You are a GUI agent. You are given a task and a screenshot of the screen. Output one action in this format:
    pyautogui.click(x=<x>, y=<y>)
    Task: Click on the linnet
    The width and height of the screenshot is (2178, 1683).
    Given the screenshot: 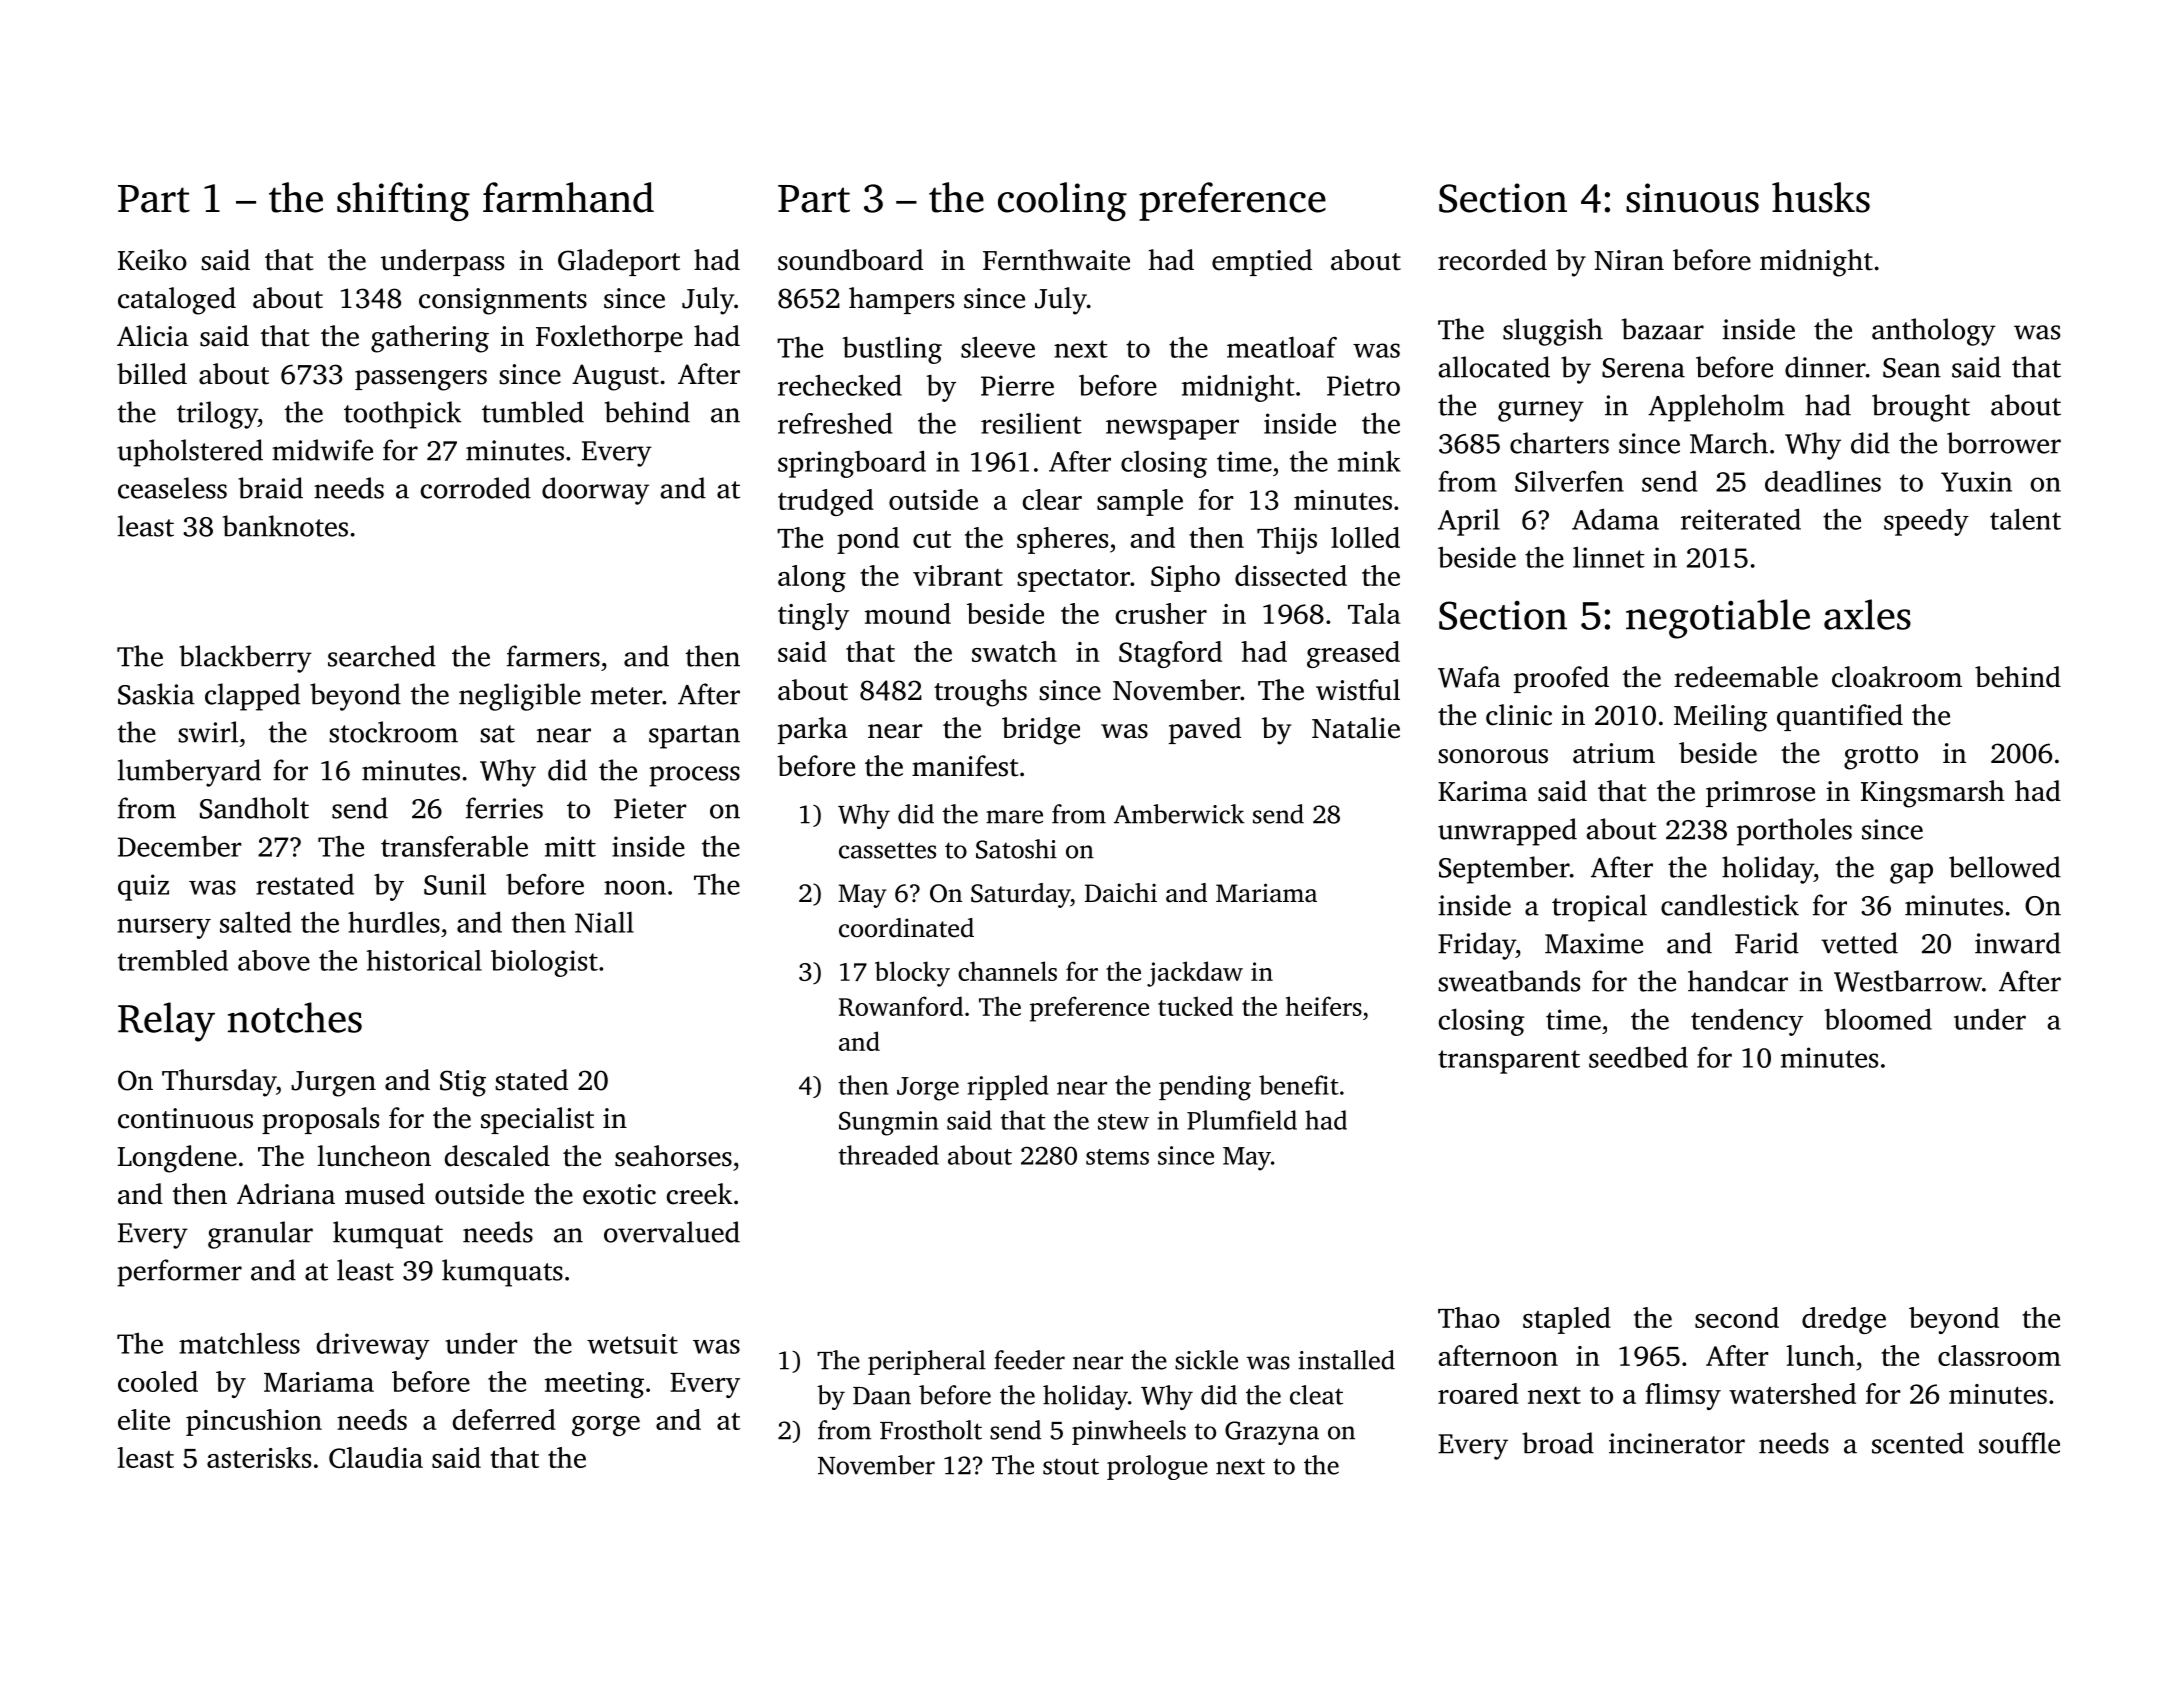 What is the action you would take?
    pyautogui.click(x=1609, y=557)
